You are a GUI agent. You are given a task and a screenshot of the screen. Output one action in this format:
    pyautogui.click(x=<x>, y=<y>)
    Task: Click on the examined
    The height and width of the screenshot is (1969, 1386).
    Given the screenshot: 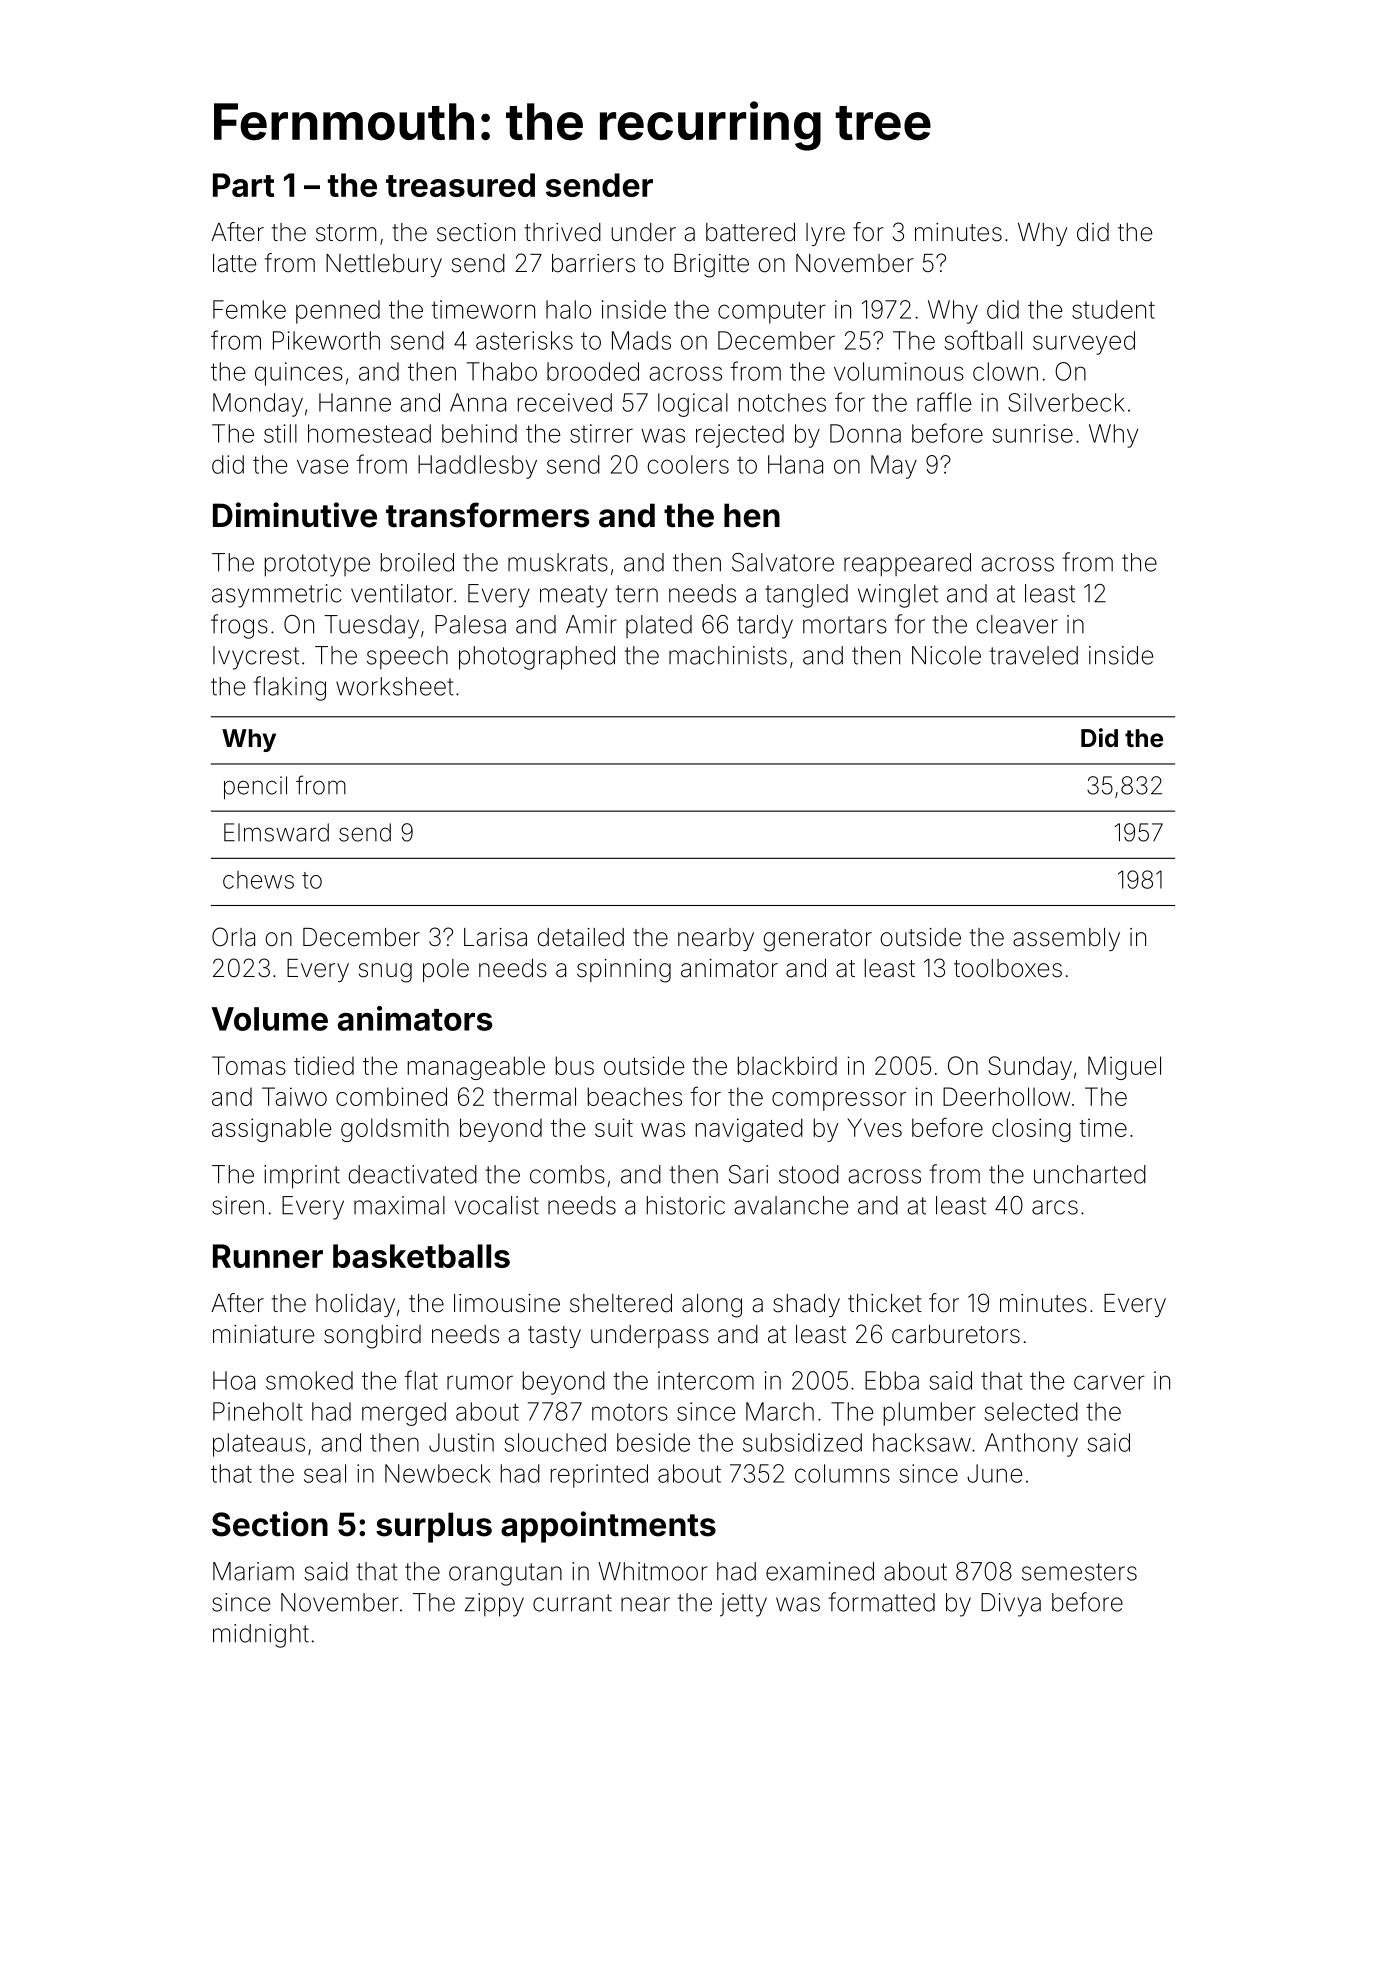 What is the action you would take?
    pyautogui.click(x=820, y=1571)
